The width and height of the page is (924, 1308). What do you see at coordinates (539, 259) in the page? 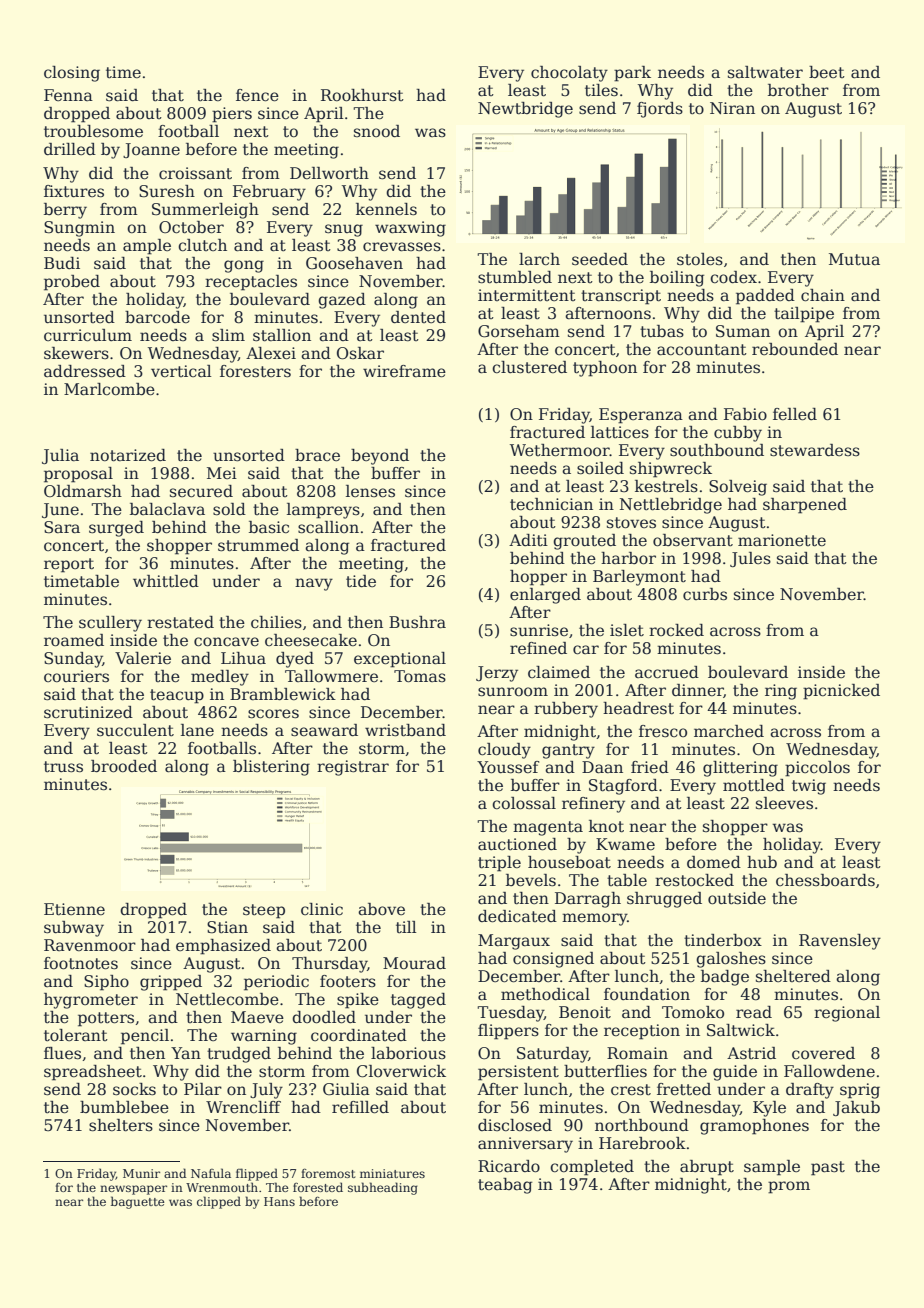
I see `larch` at bounding box center [539, 259].
